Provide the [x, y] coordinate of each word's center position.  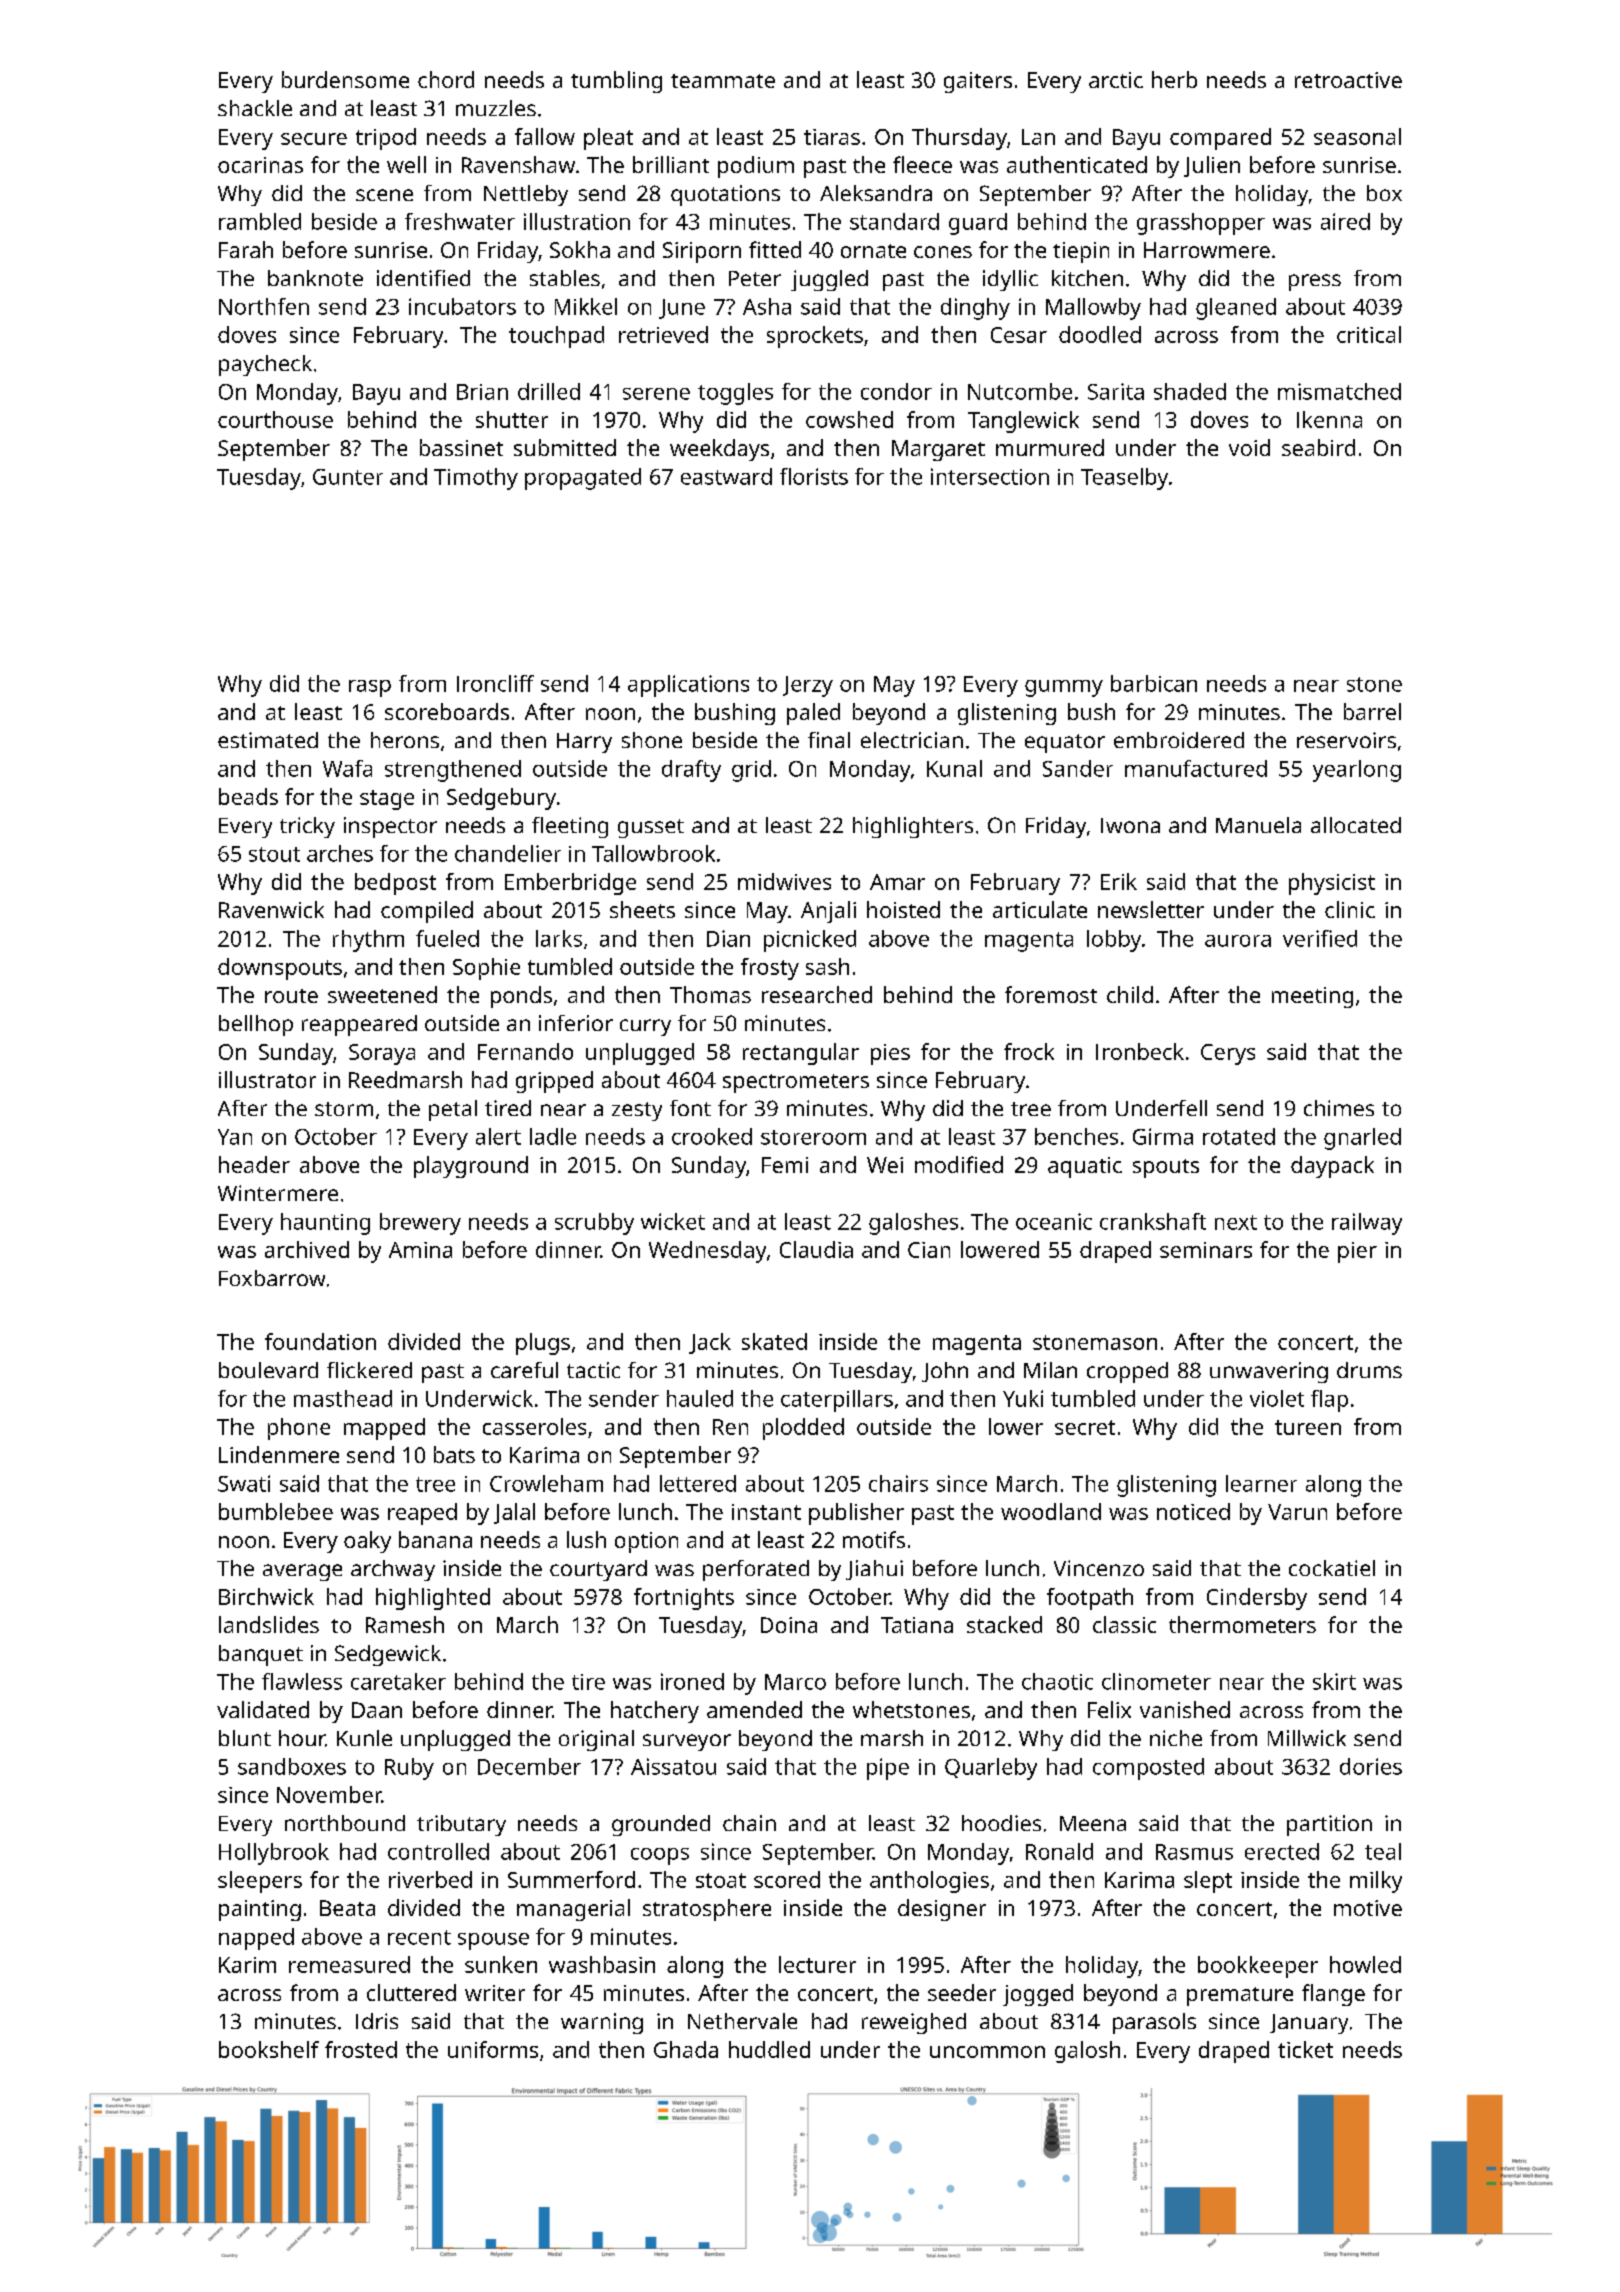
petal [453, 1110]
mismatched [1339, 391]
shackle [255, 108]
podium [756, 167]
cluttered [411, 1992]
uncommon [987, 2052]
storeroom [813, 1137]
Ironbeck [1140, 1051]
